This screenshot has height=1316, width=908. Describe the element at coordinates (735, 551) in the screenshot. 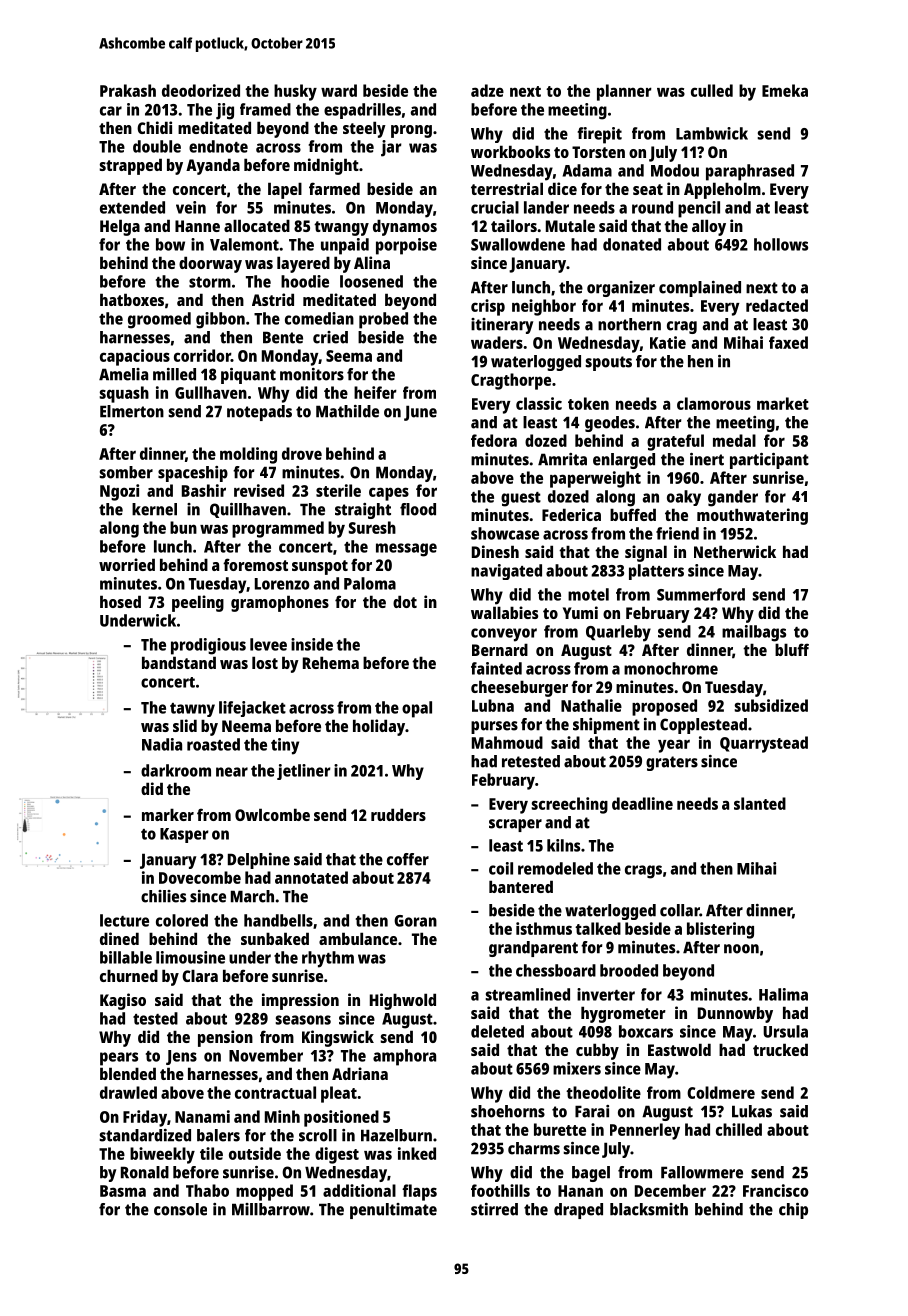

I see `Netherwick` at that location.
